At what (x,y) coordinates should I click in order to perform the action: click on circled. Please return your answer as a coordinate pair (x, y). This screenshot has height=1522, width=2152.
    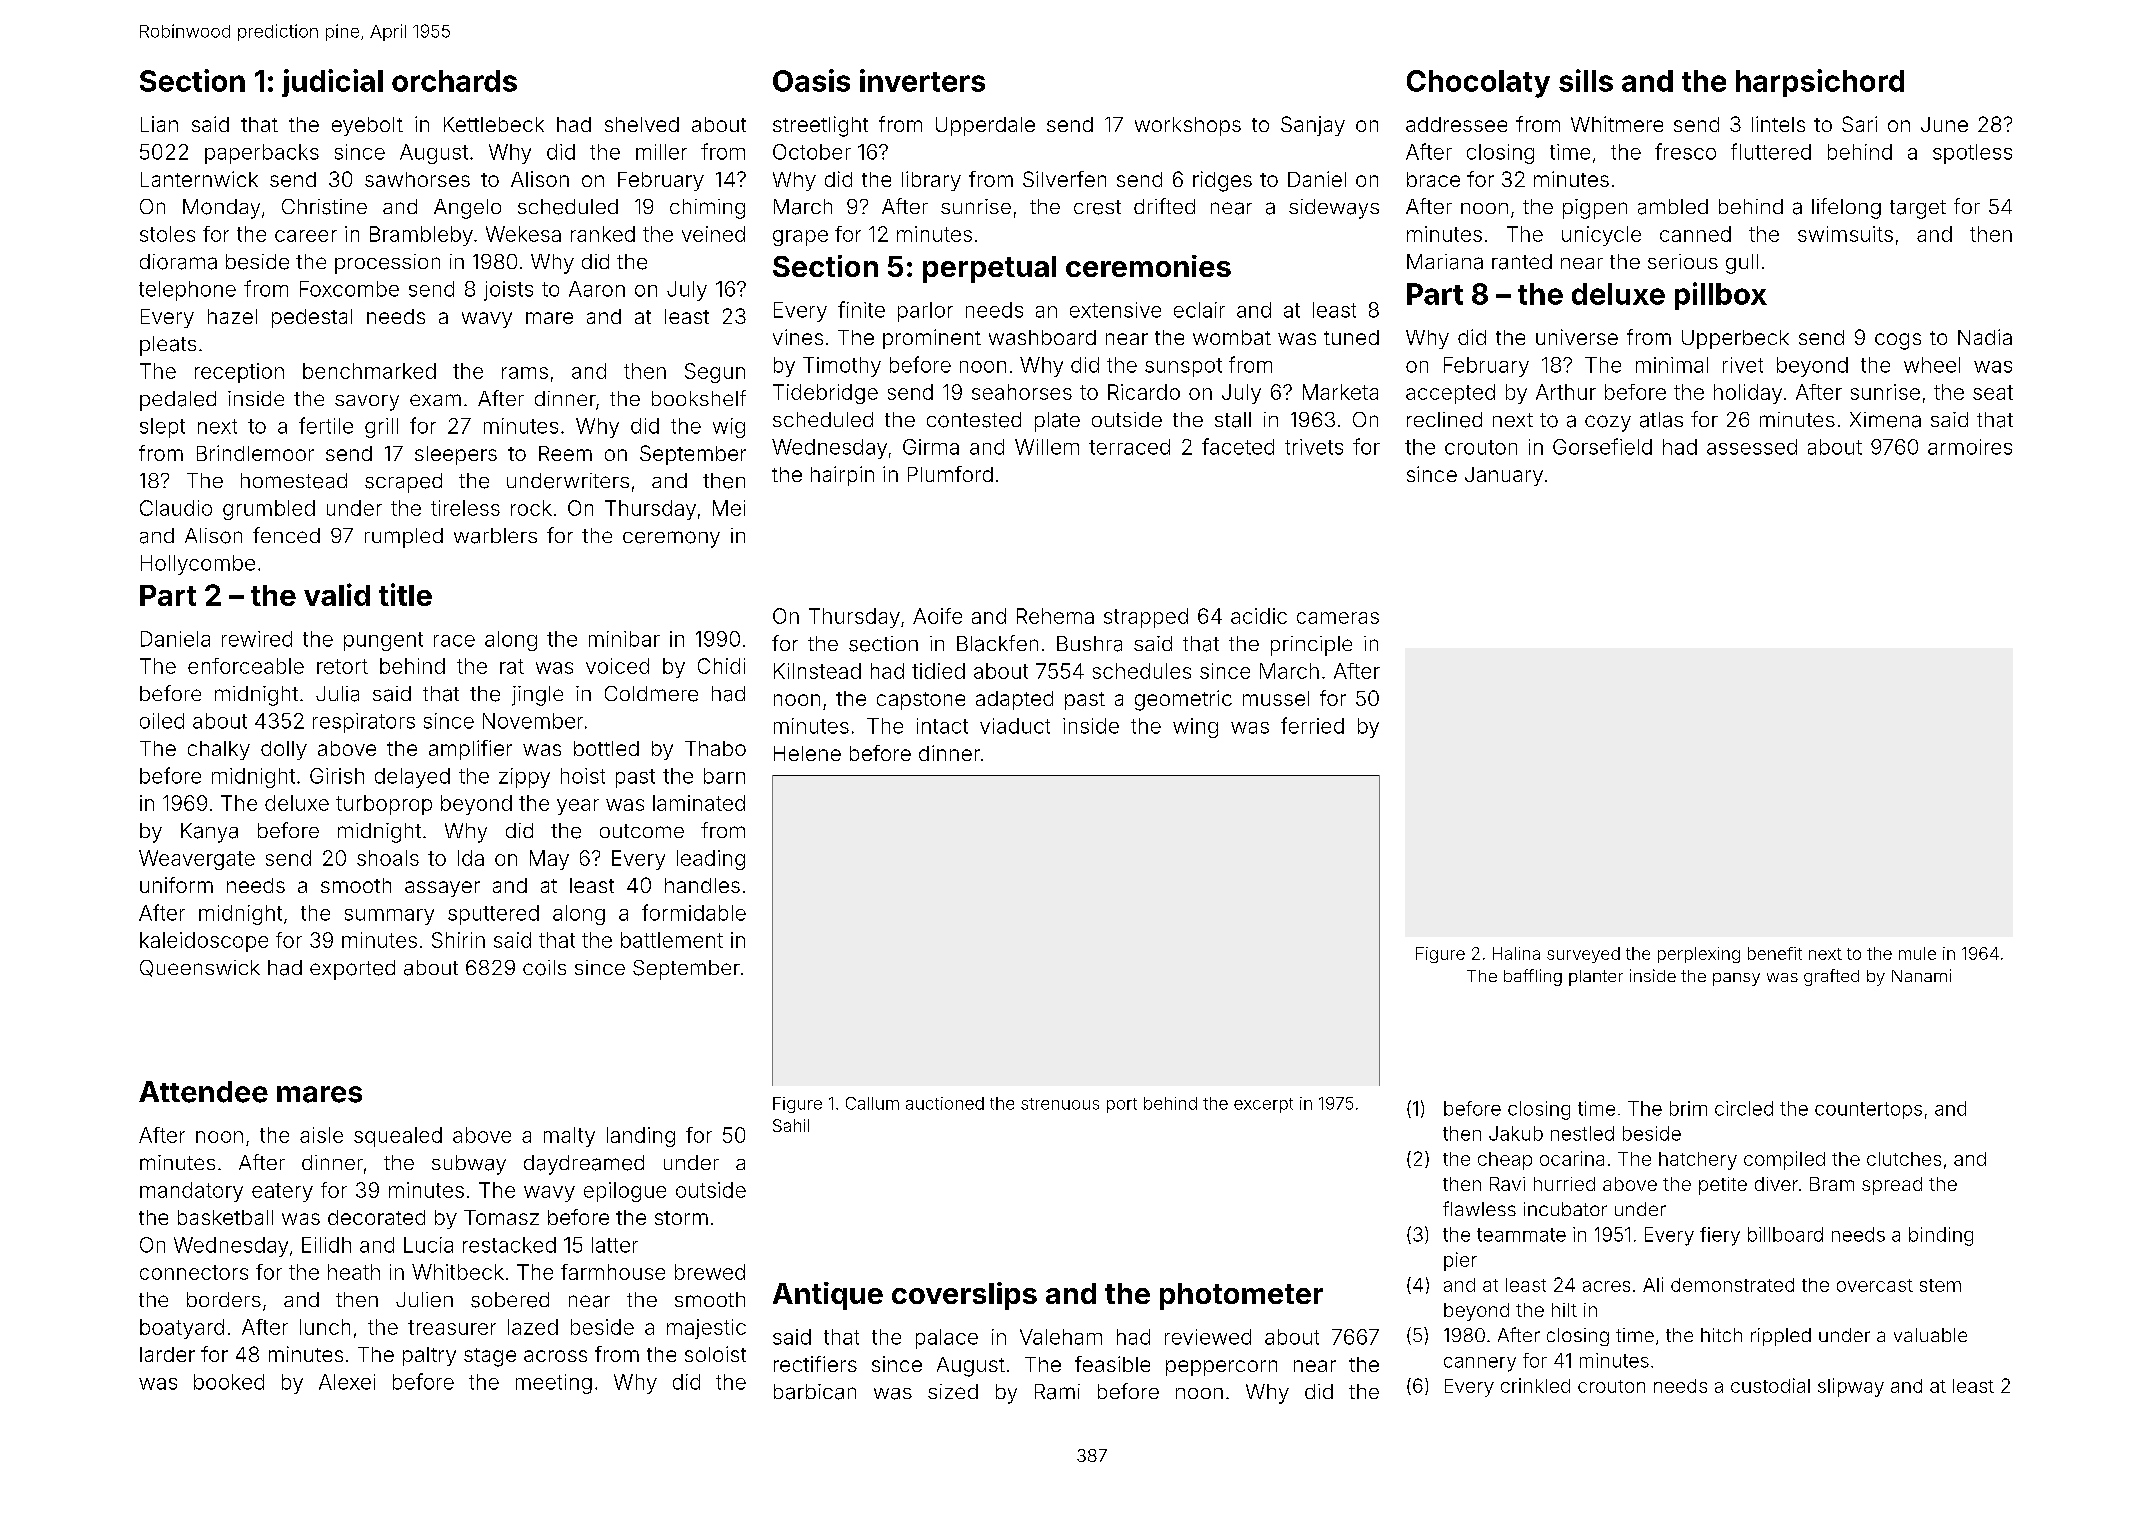
    Looking at the image, I should click on (1744, 1108).
